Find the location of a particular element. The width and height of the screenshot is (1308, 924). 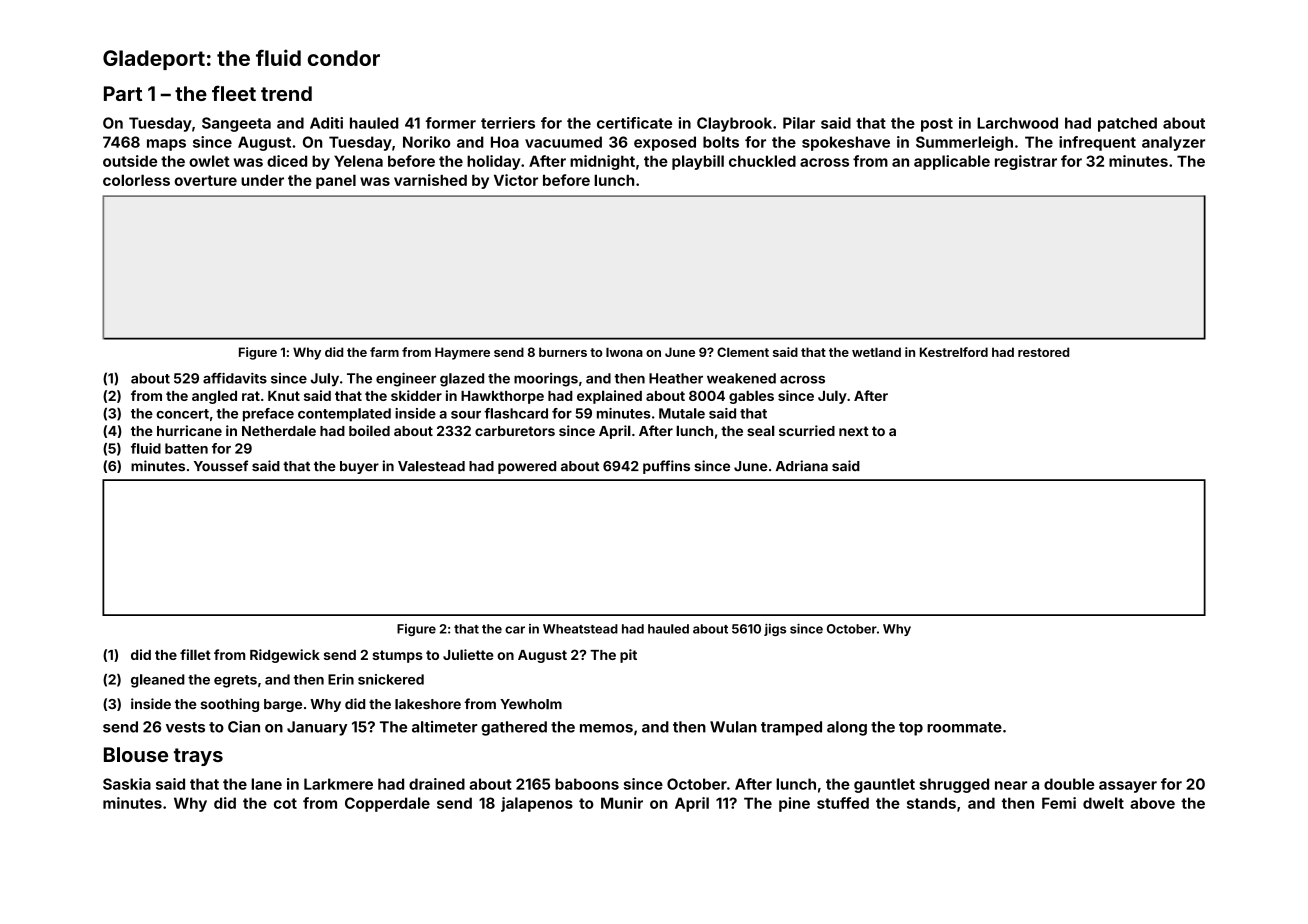

affidavits is located at coordinates (235, 378).
